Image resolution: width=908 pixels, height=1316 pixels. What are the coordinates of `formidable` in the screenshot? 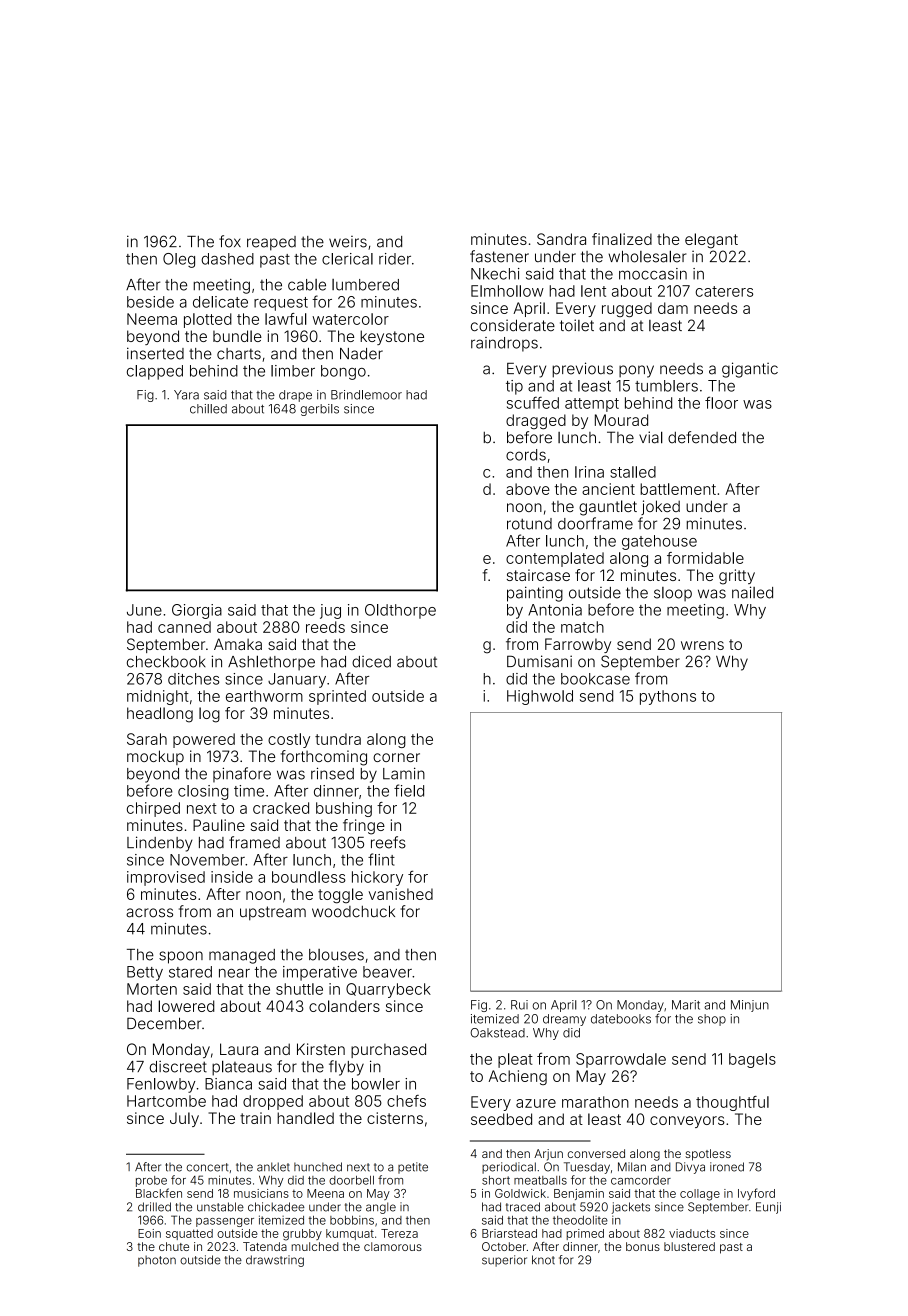 It's located at (705, 558).
